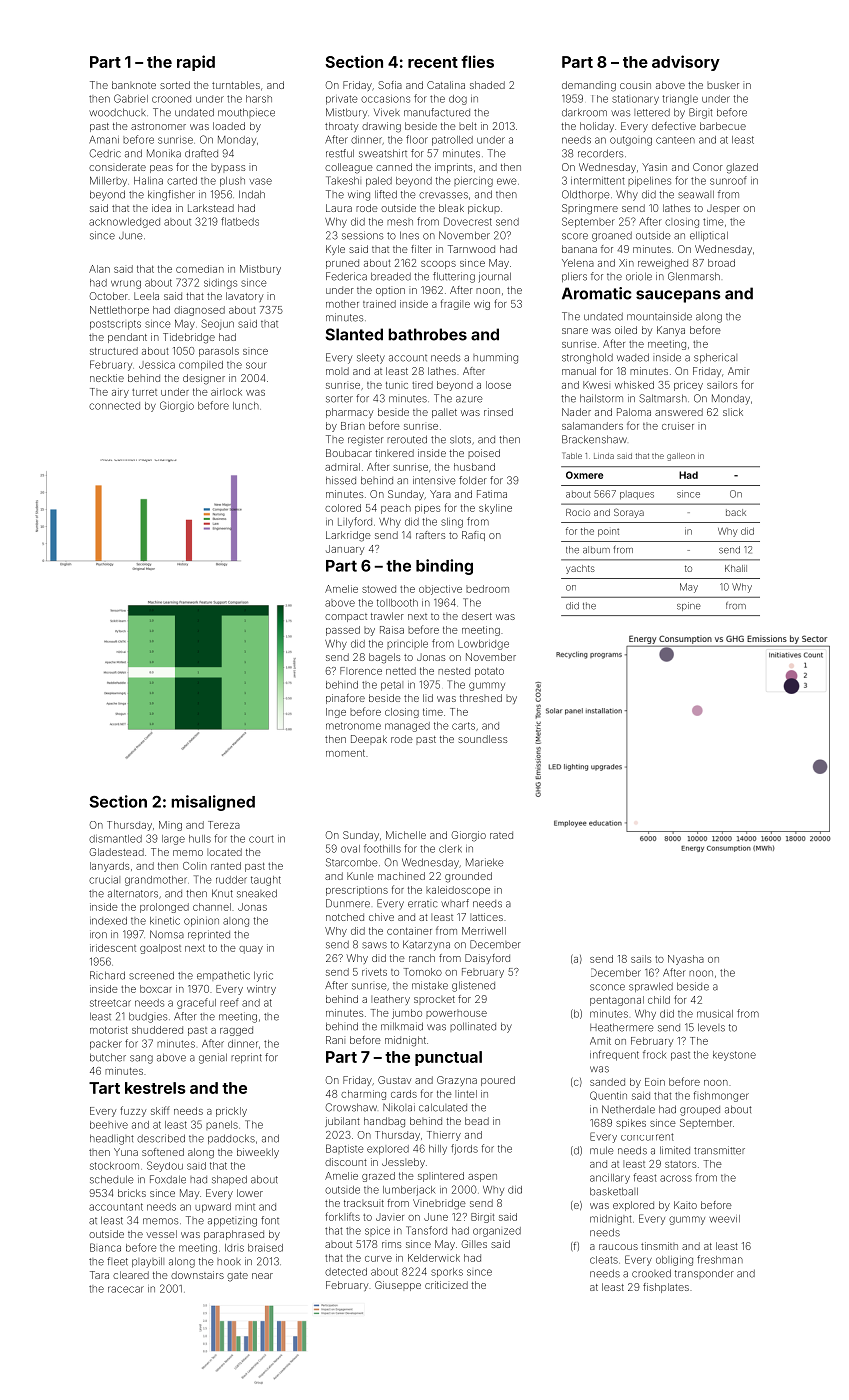 The image size is (849, 1400). Describe the element at coordinates (126, 1289) in the screenshot. I see `racecar` at that location.
